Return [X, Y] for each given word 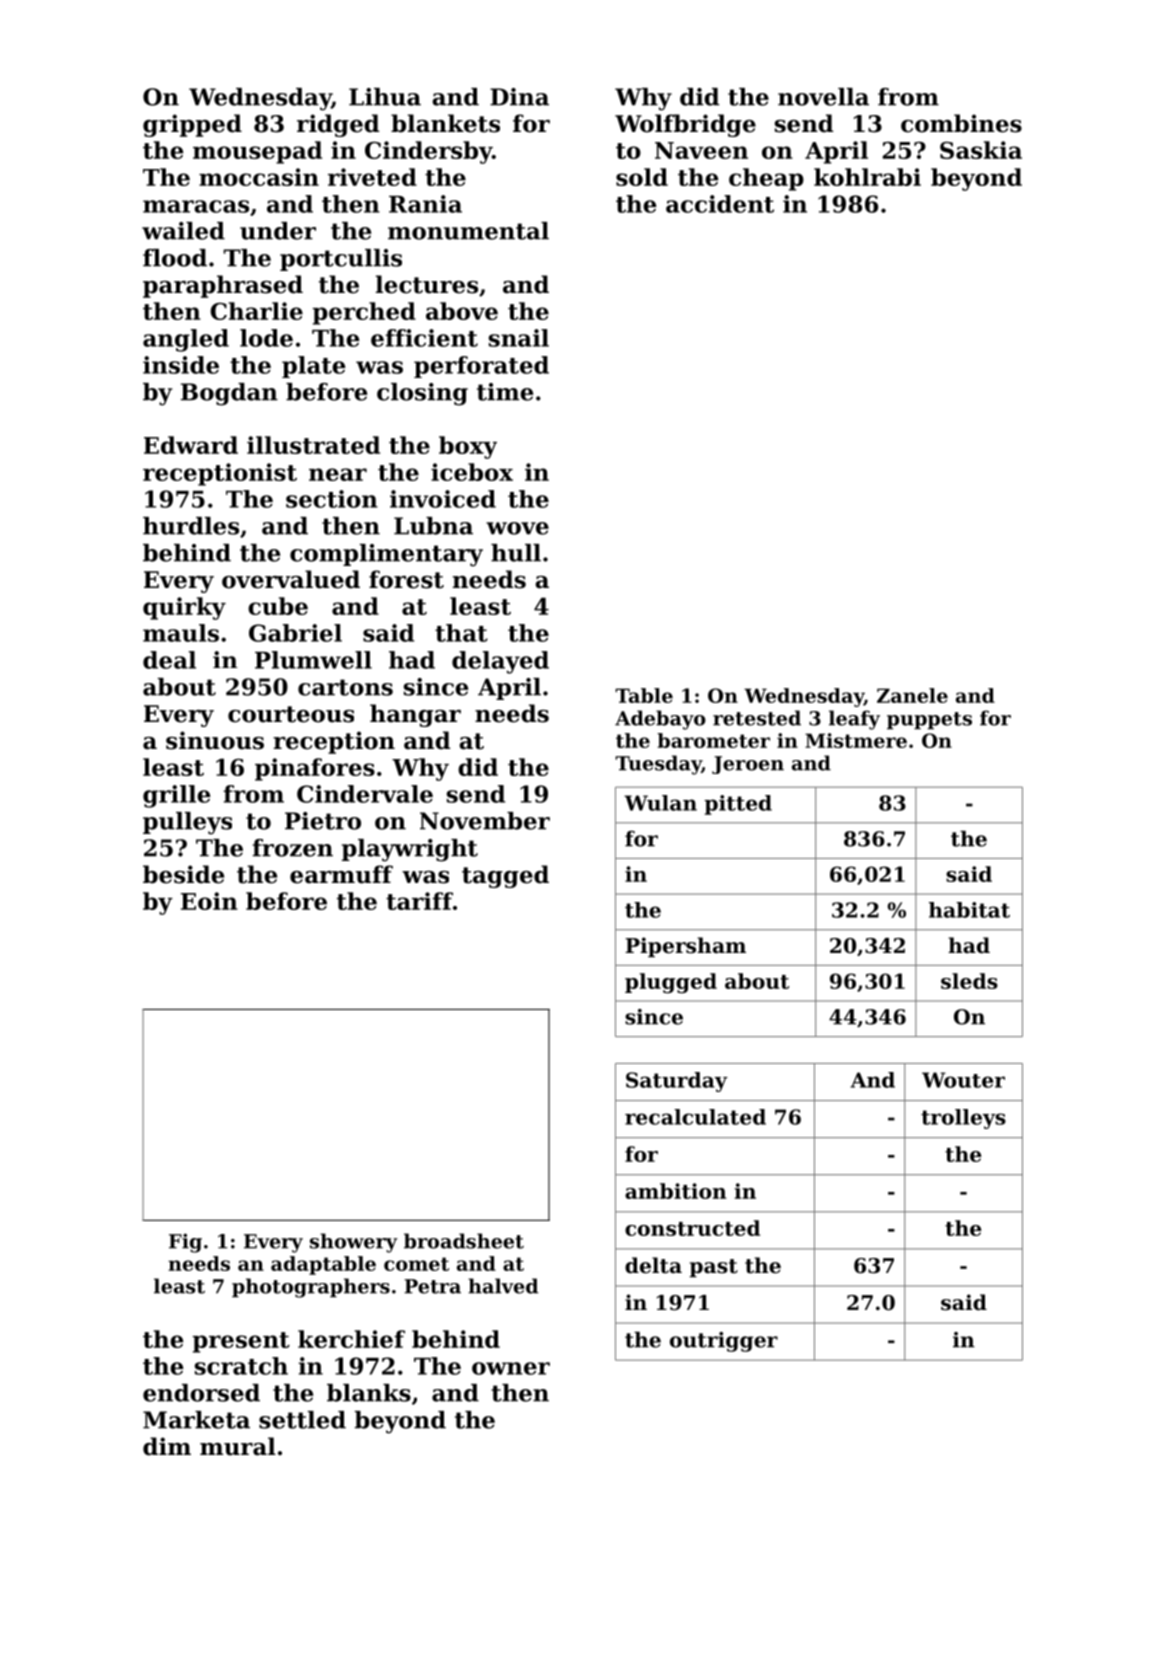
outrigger [724, 1342]
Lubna [433, 526]
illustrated [313, 445]
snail [519, 338]
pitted [738, 805]
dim [167, 1446]
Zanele [912, 695]
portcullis [341, 260]
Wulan [660, 803]
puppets [929, 721]
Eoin [209, 901]
